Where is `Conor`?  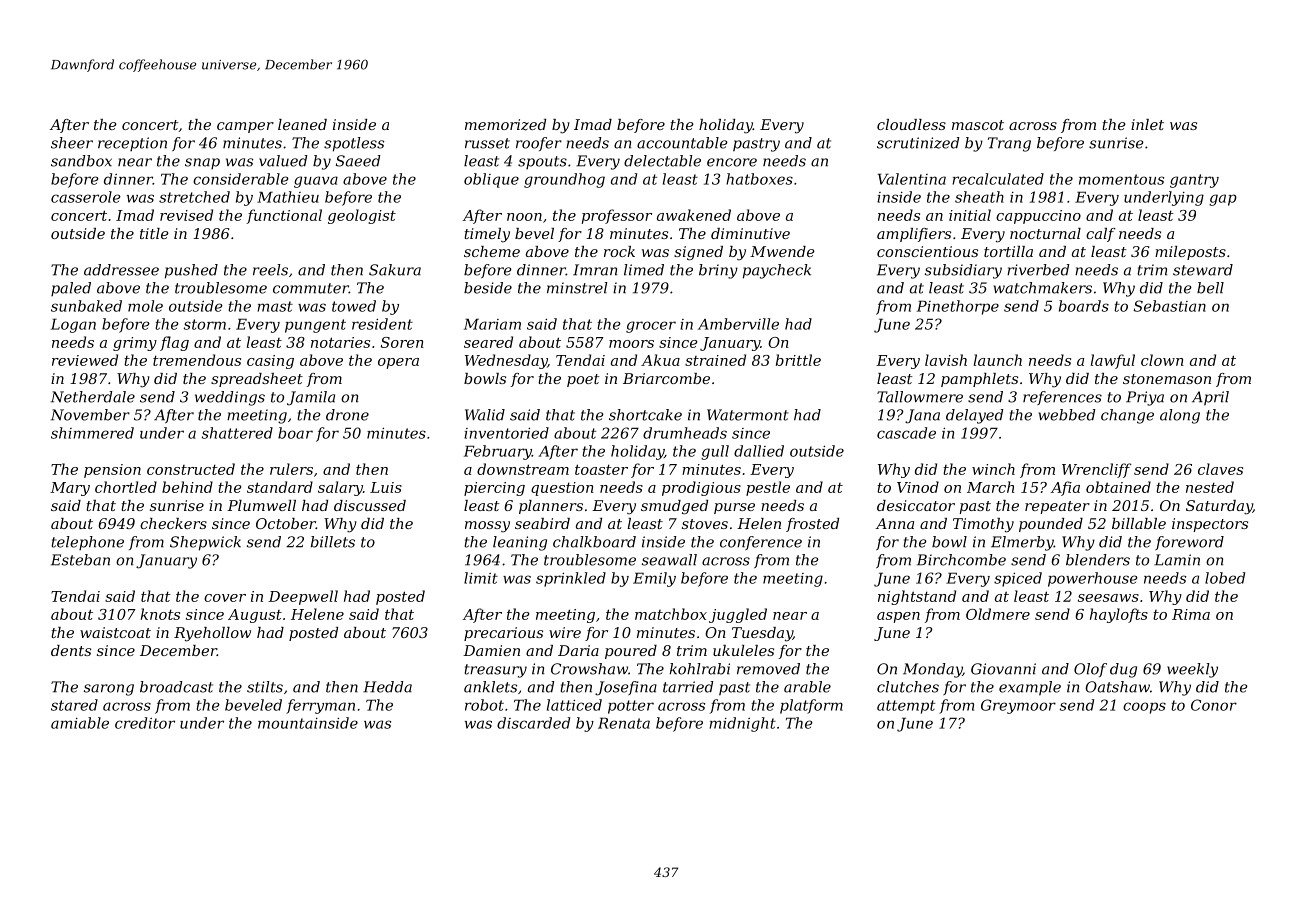 Conor is located at coordinates (1214, 705).
